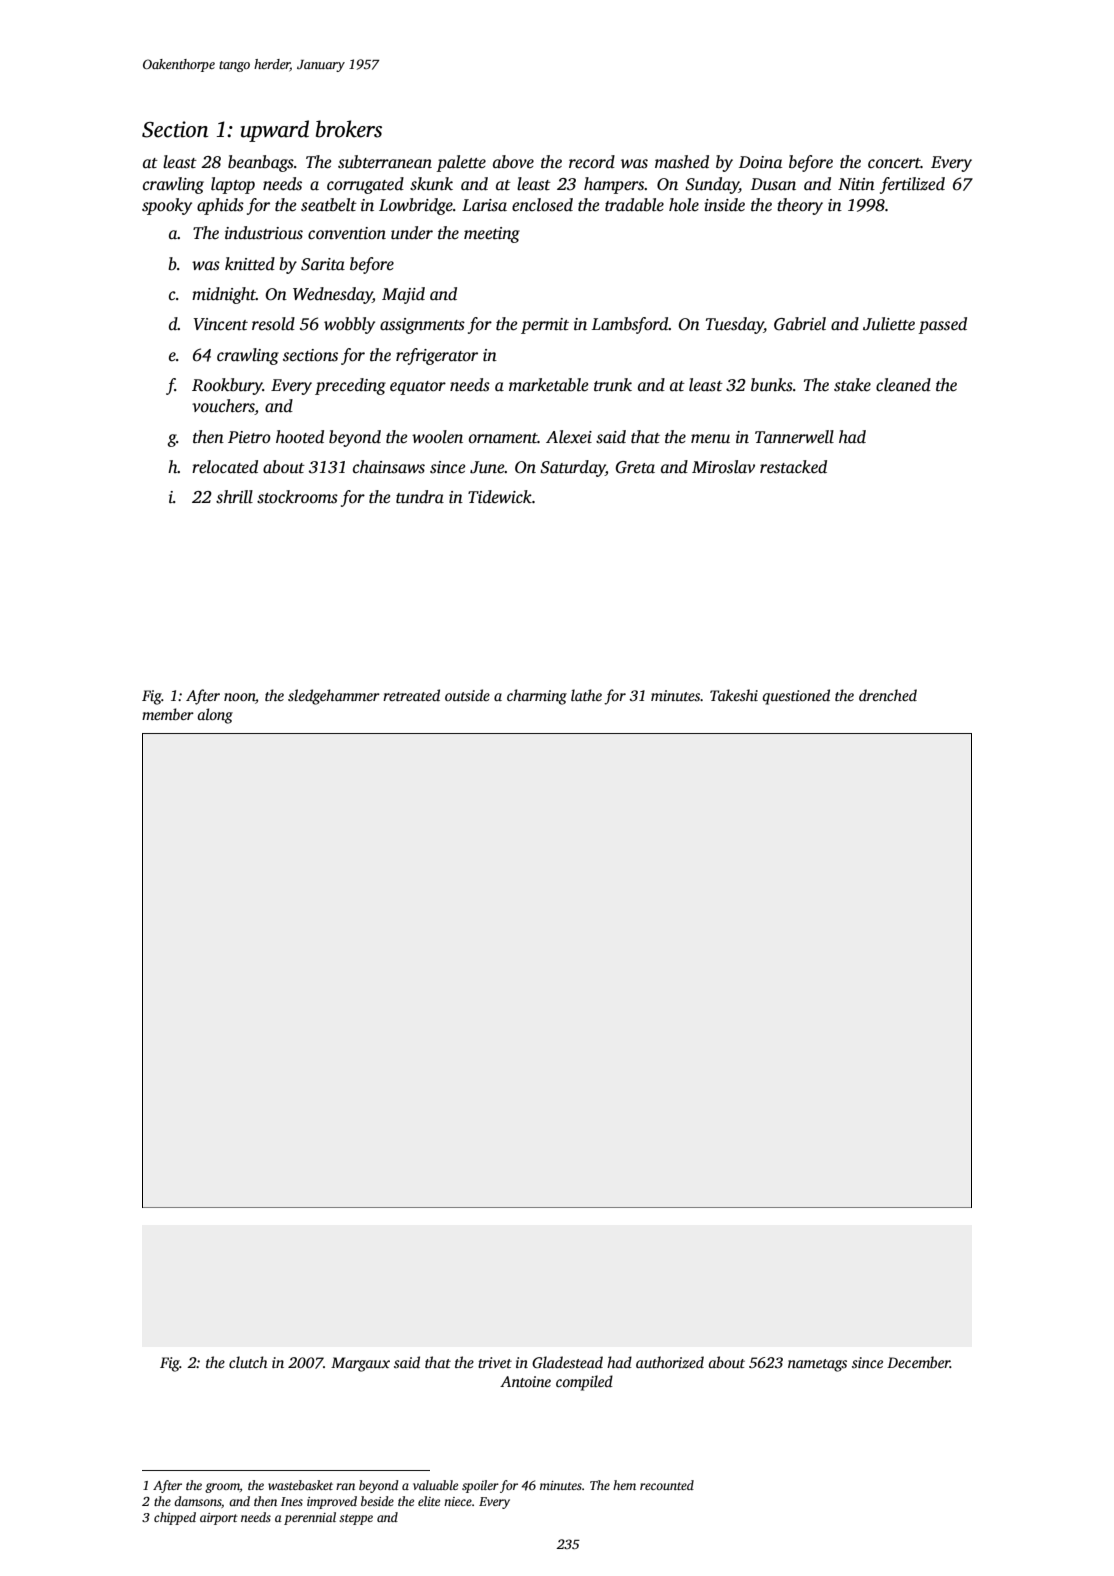  I want to click on clutch, so click(248, 1362).
